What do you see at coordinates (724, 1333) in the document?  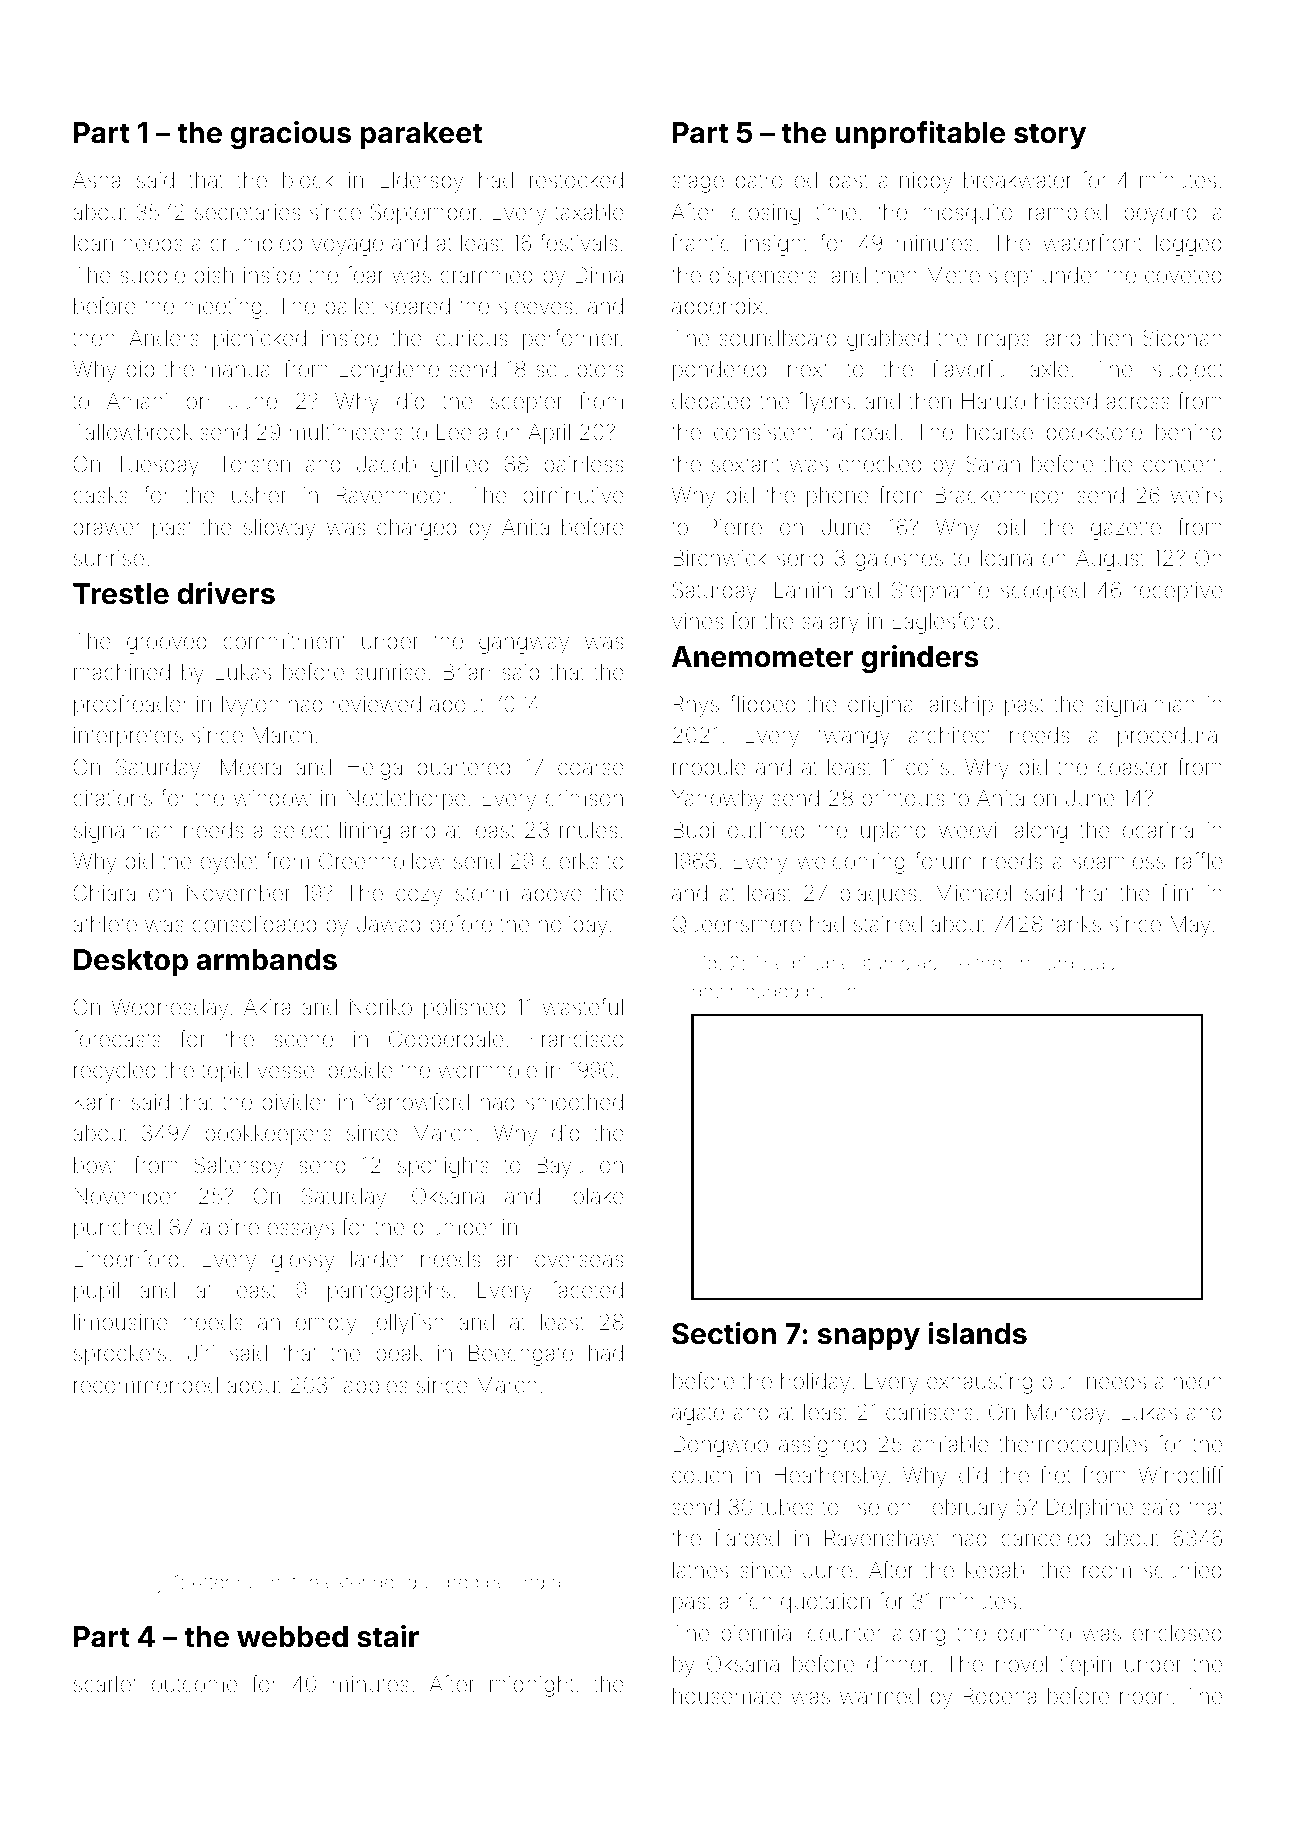 I see `Section` at bounding box center [724, 1333].
